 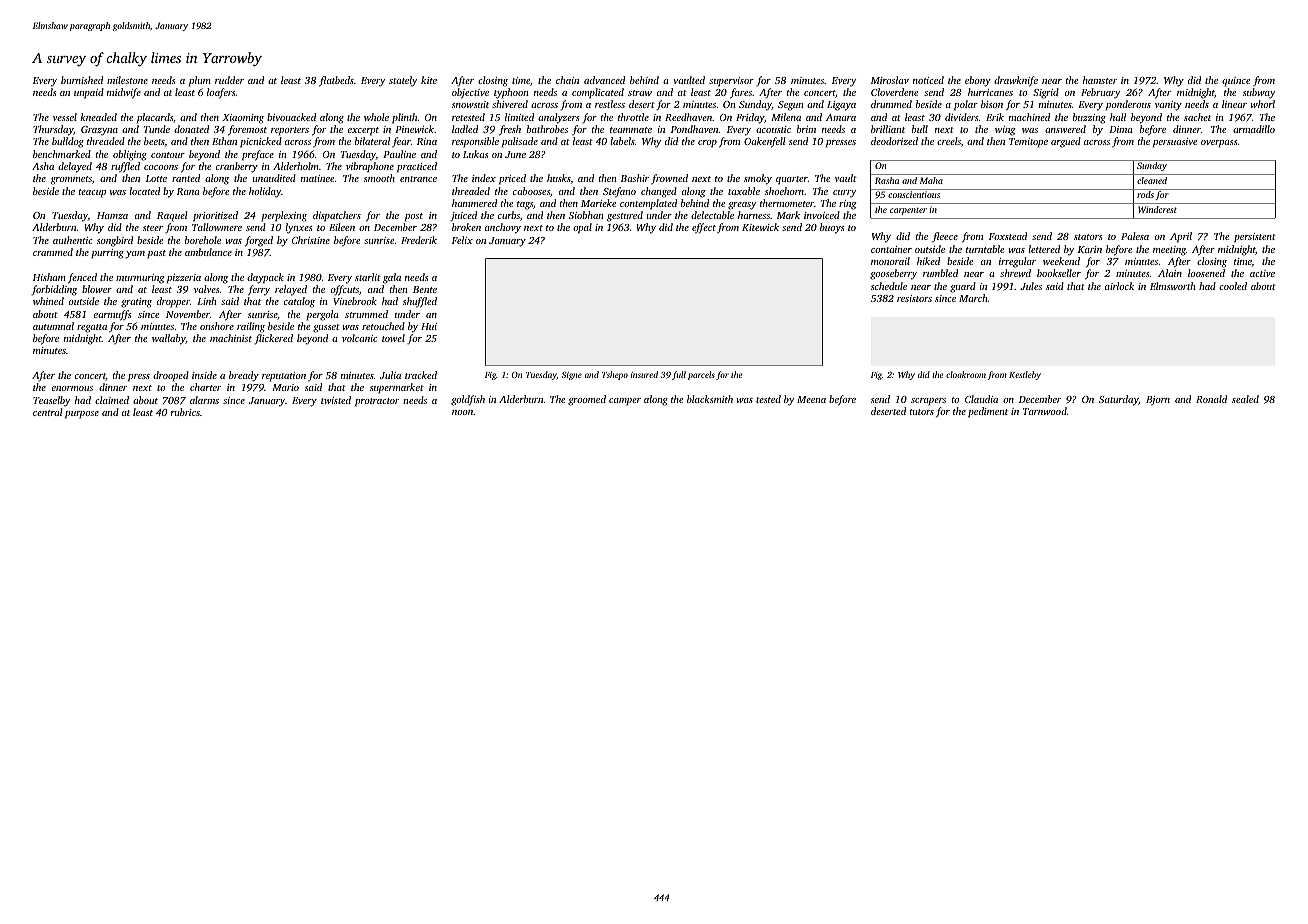 I want to click on pediment, so click(x=988, y=412).
